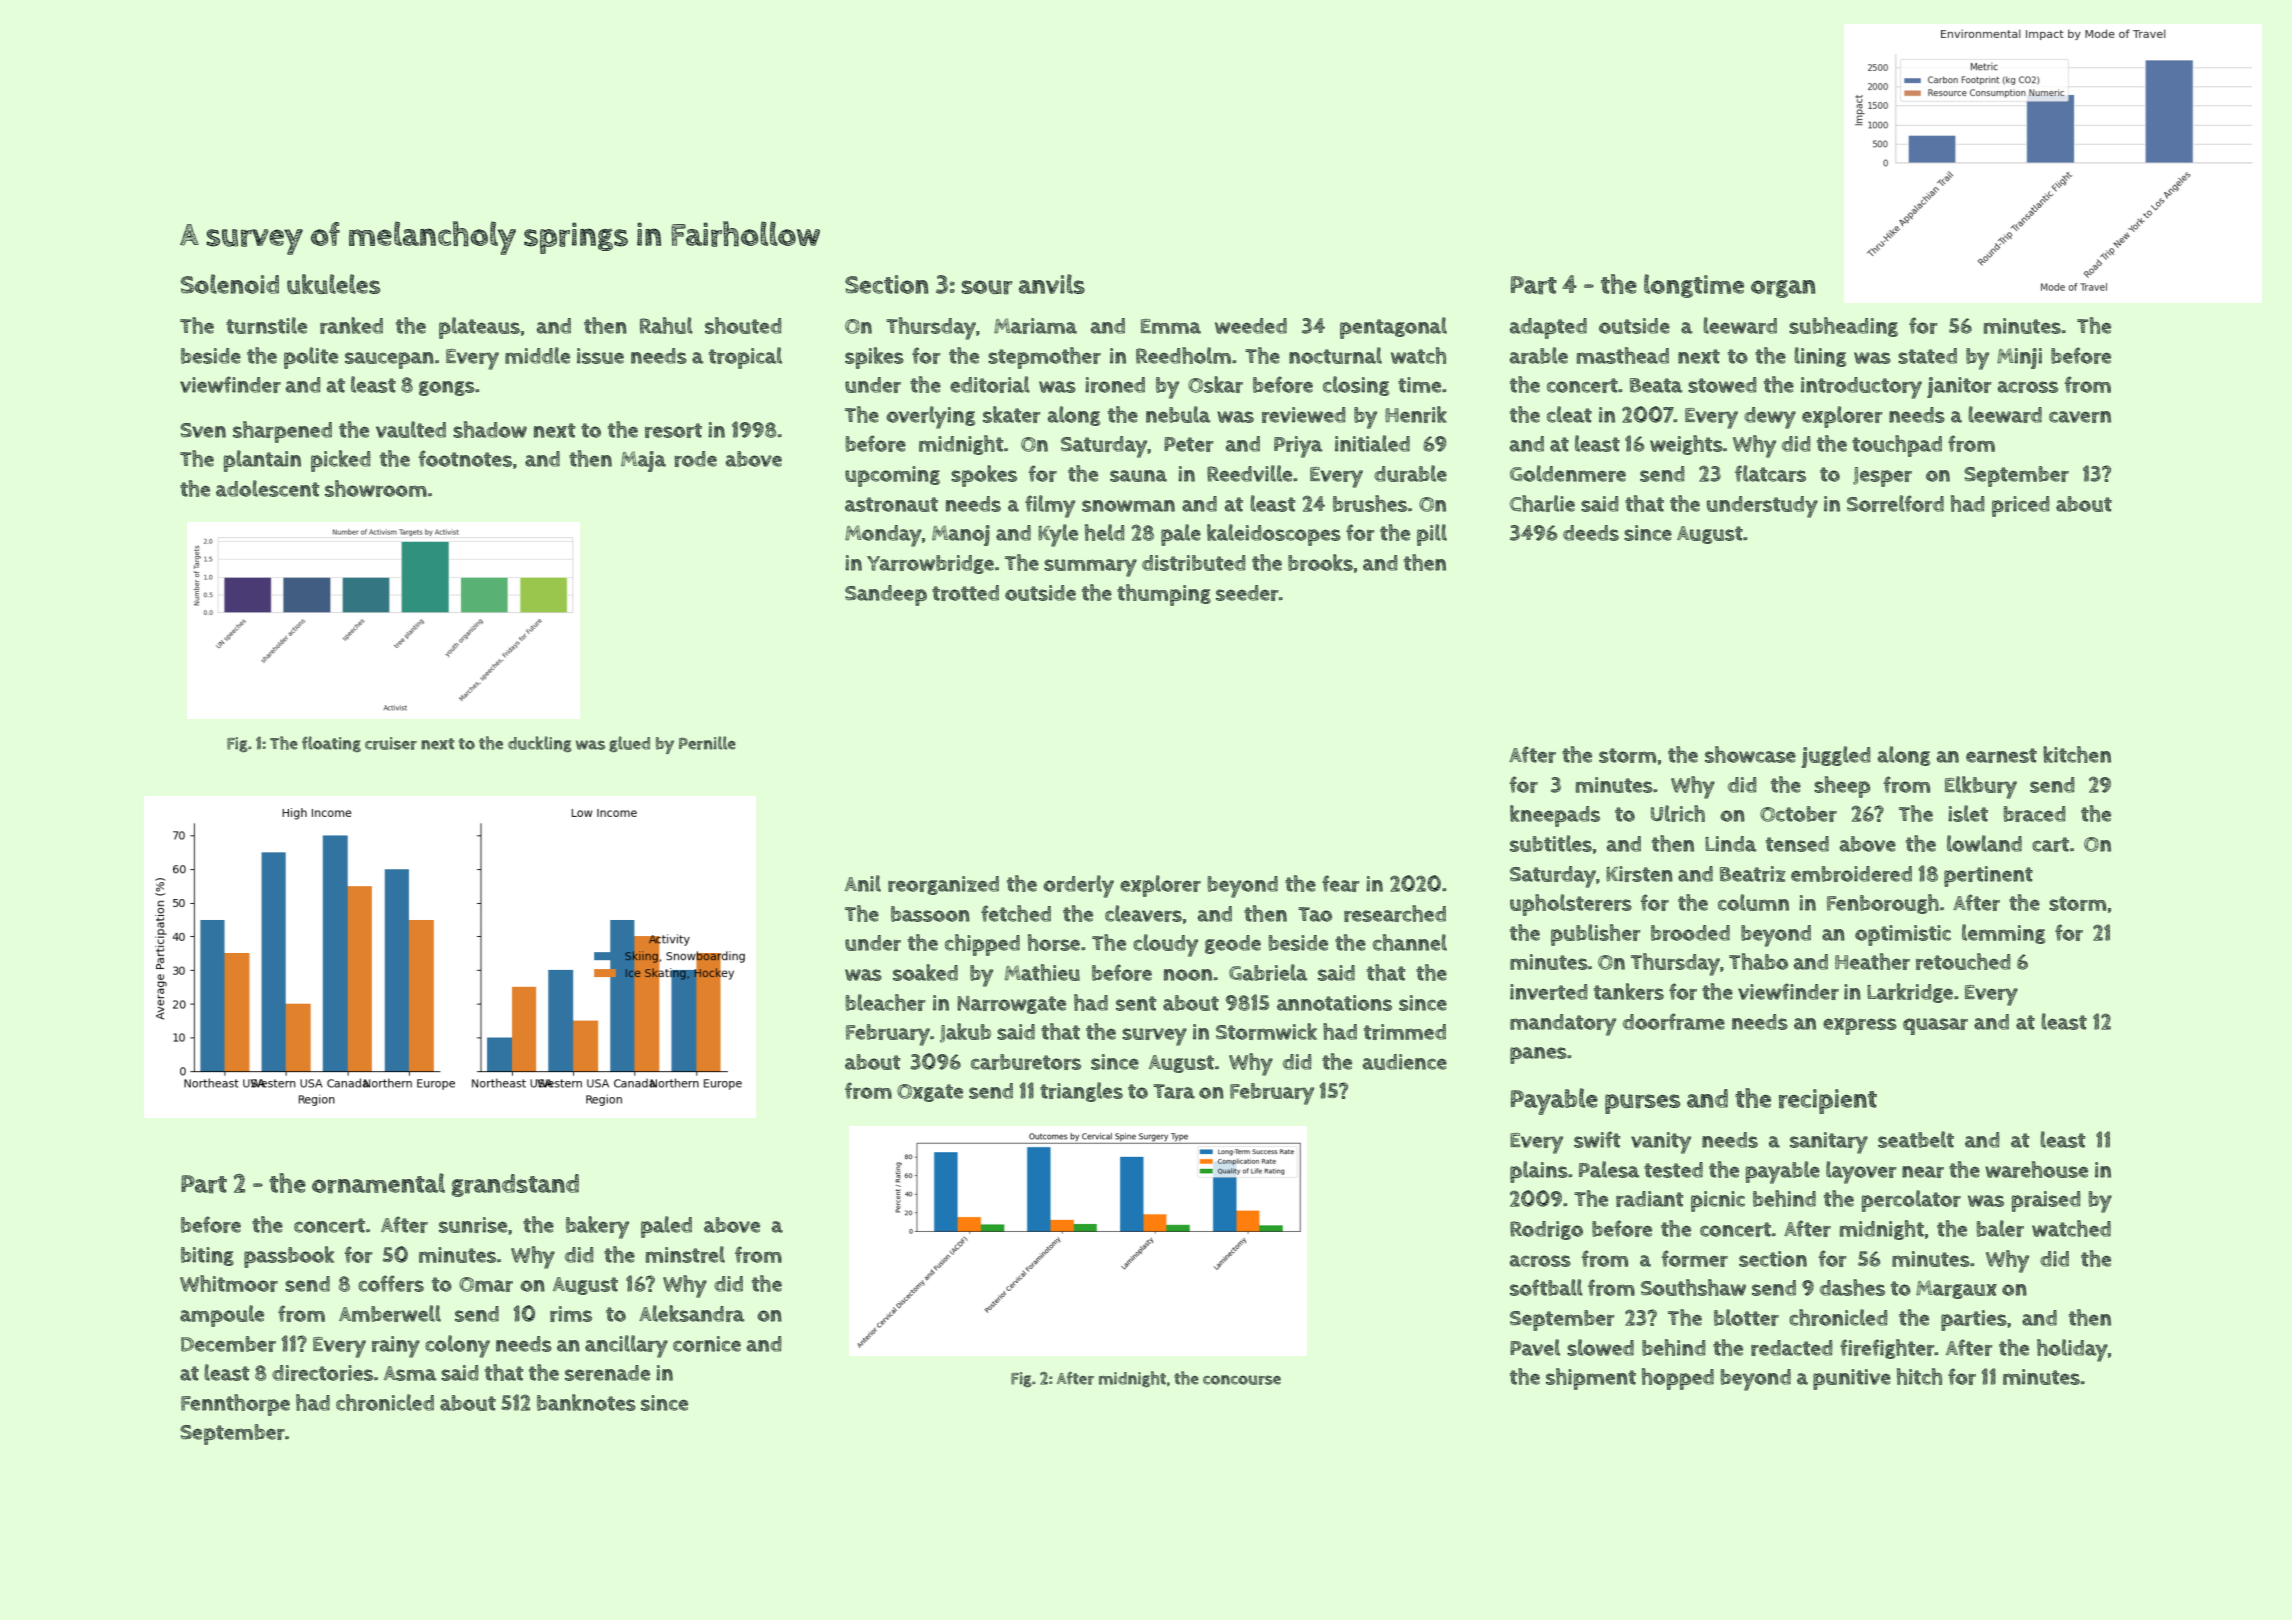 This screenshot has height=1620, width=2292. Describe the element at coordinates (2001, 755) in the screenshot. I see `earnest` at that location.
